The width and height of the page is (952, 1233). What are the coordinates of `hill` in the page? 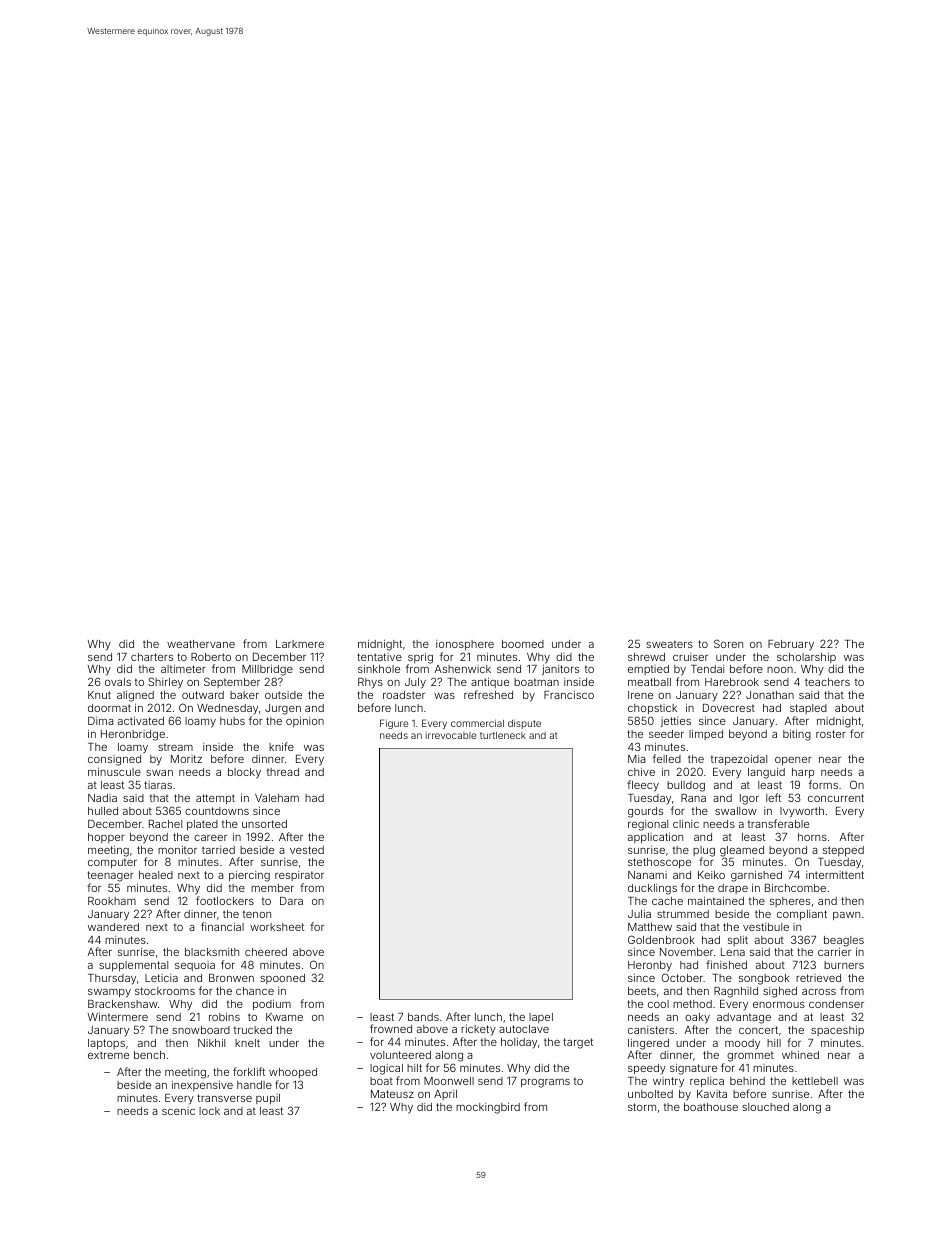 It's located at (774, 1043).
